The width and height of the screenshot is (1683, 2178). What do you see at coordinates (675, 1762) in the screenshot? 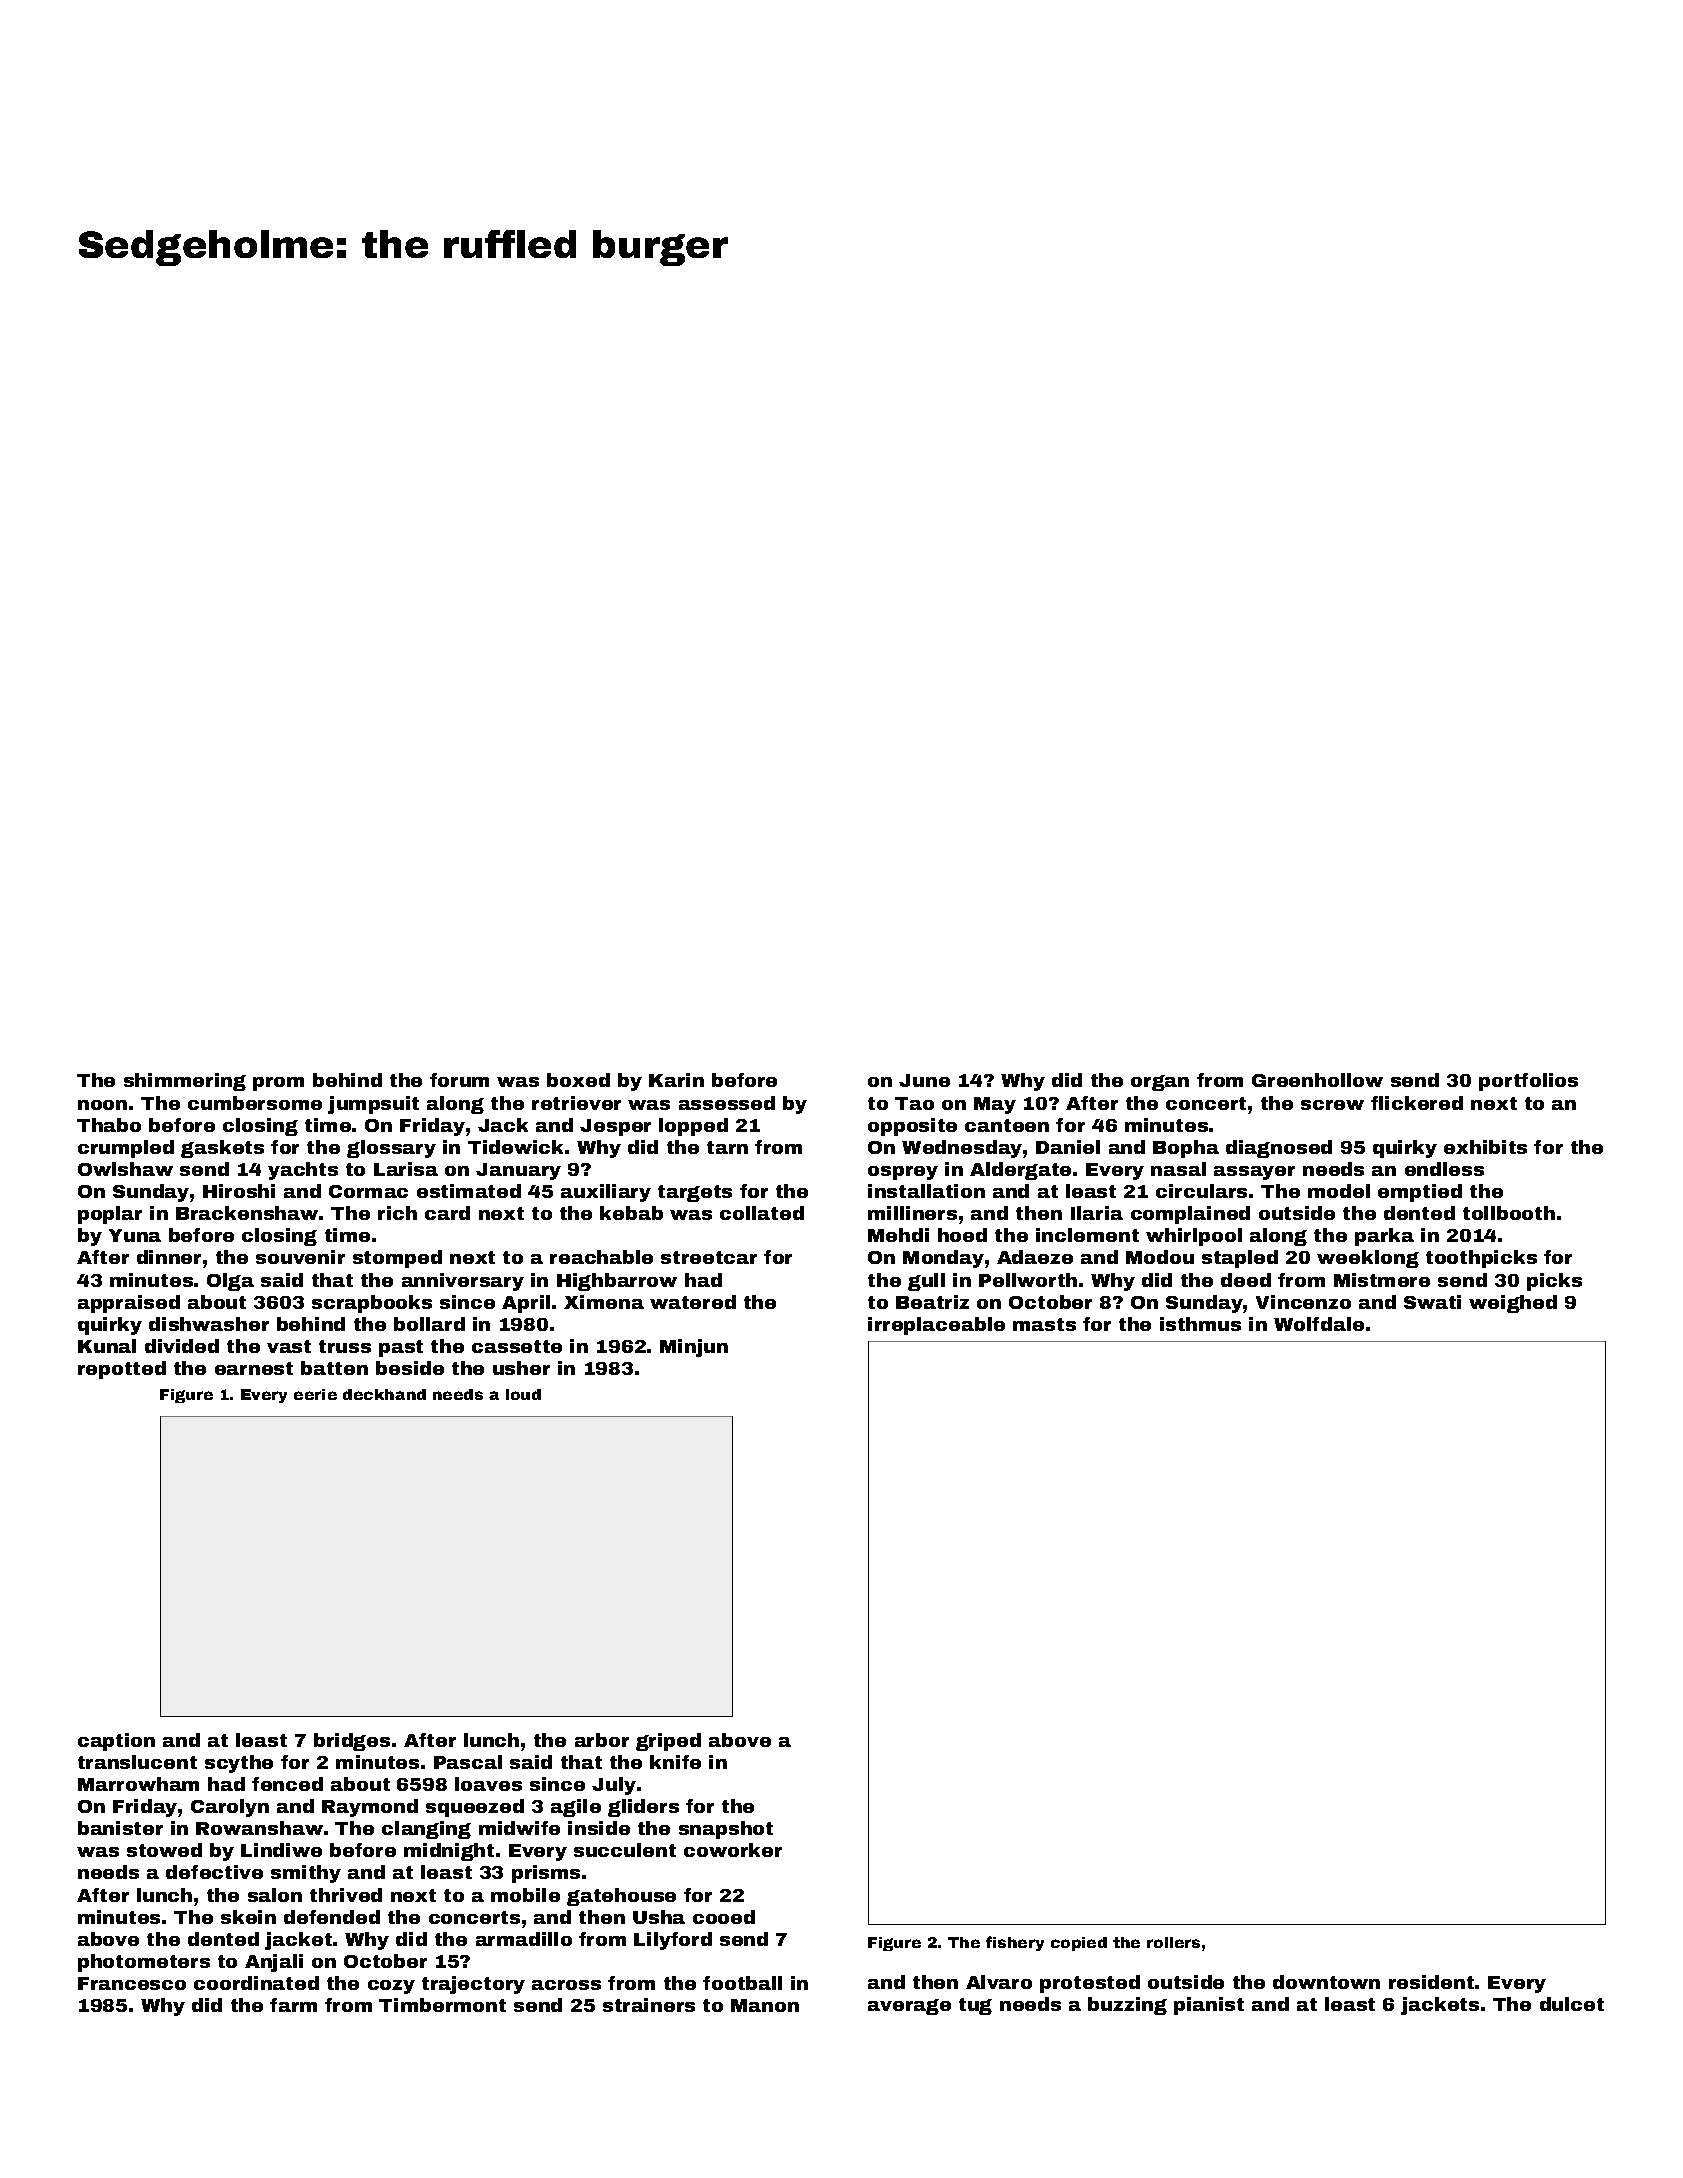
I see `knife` at bounding box center [675, 1762].
